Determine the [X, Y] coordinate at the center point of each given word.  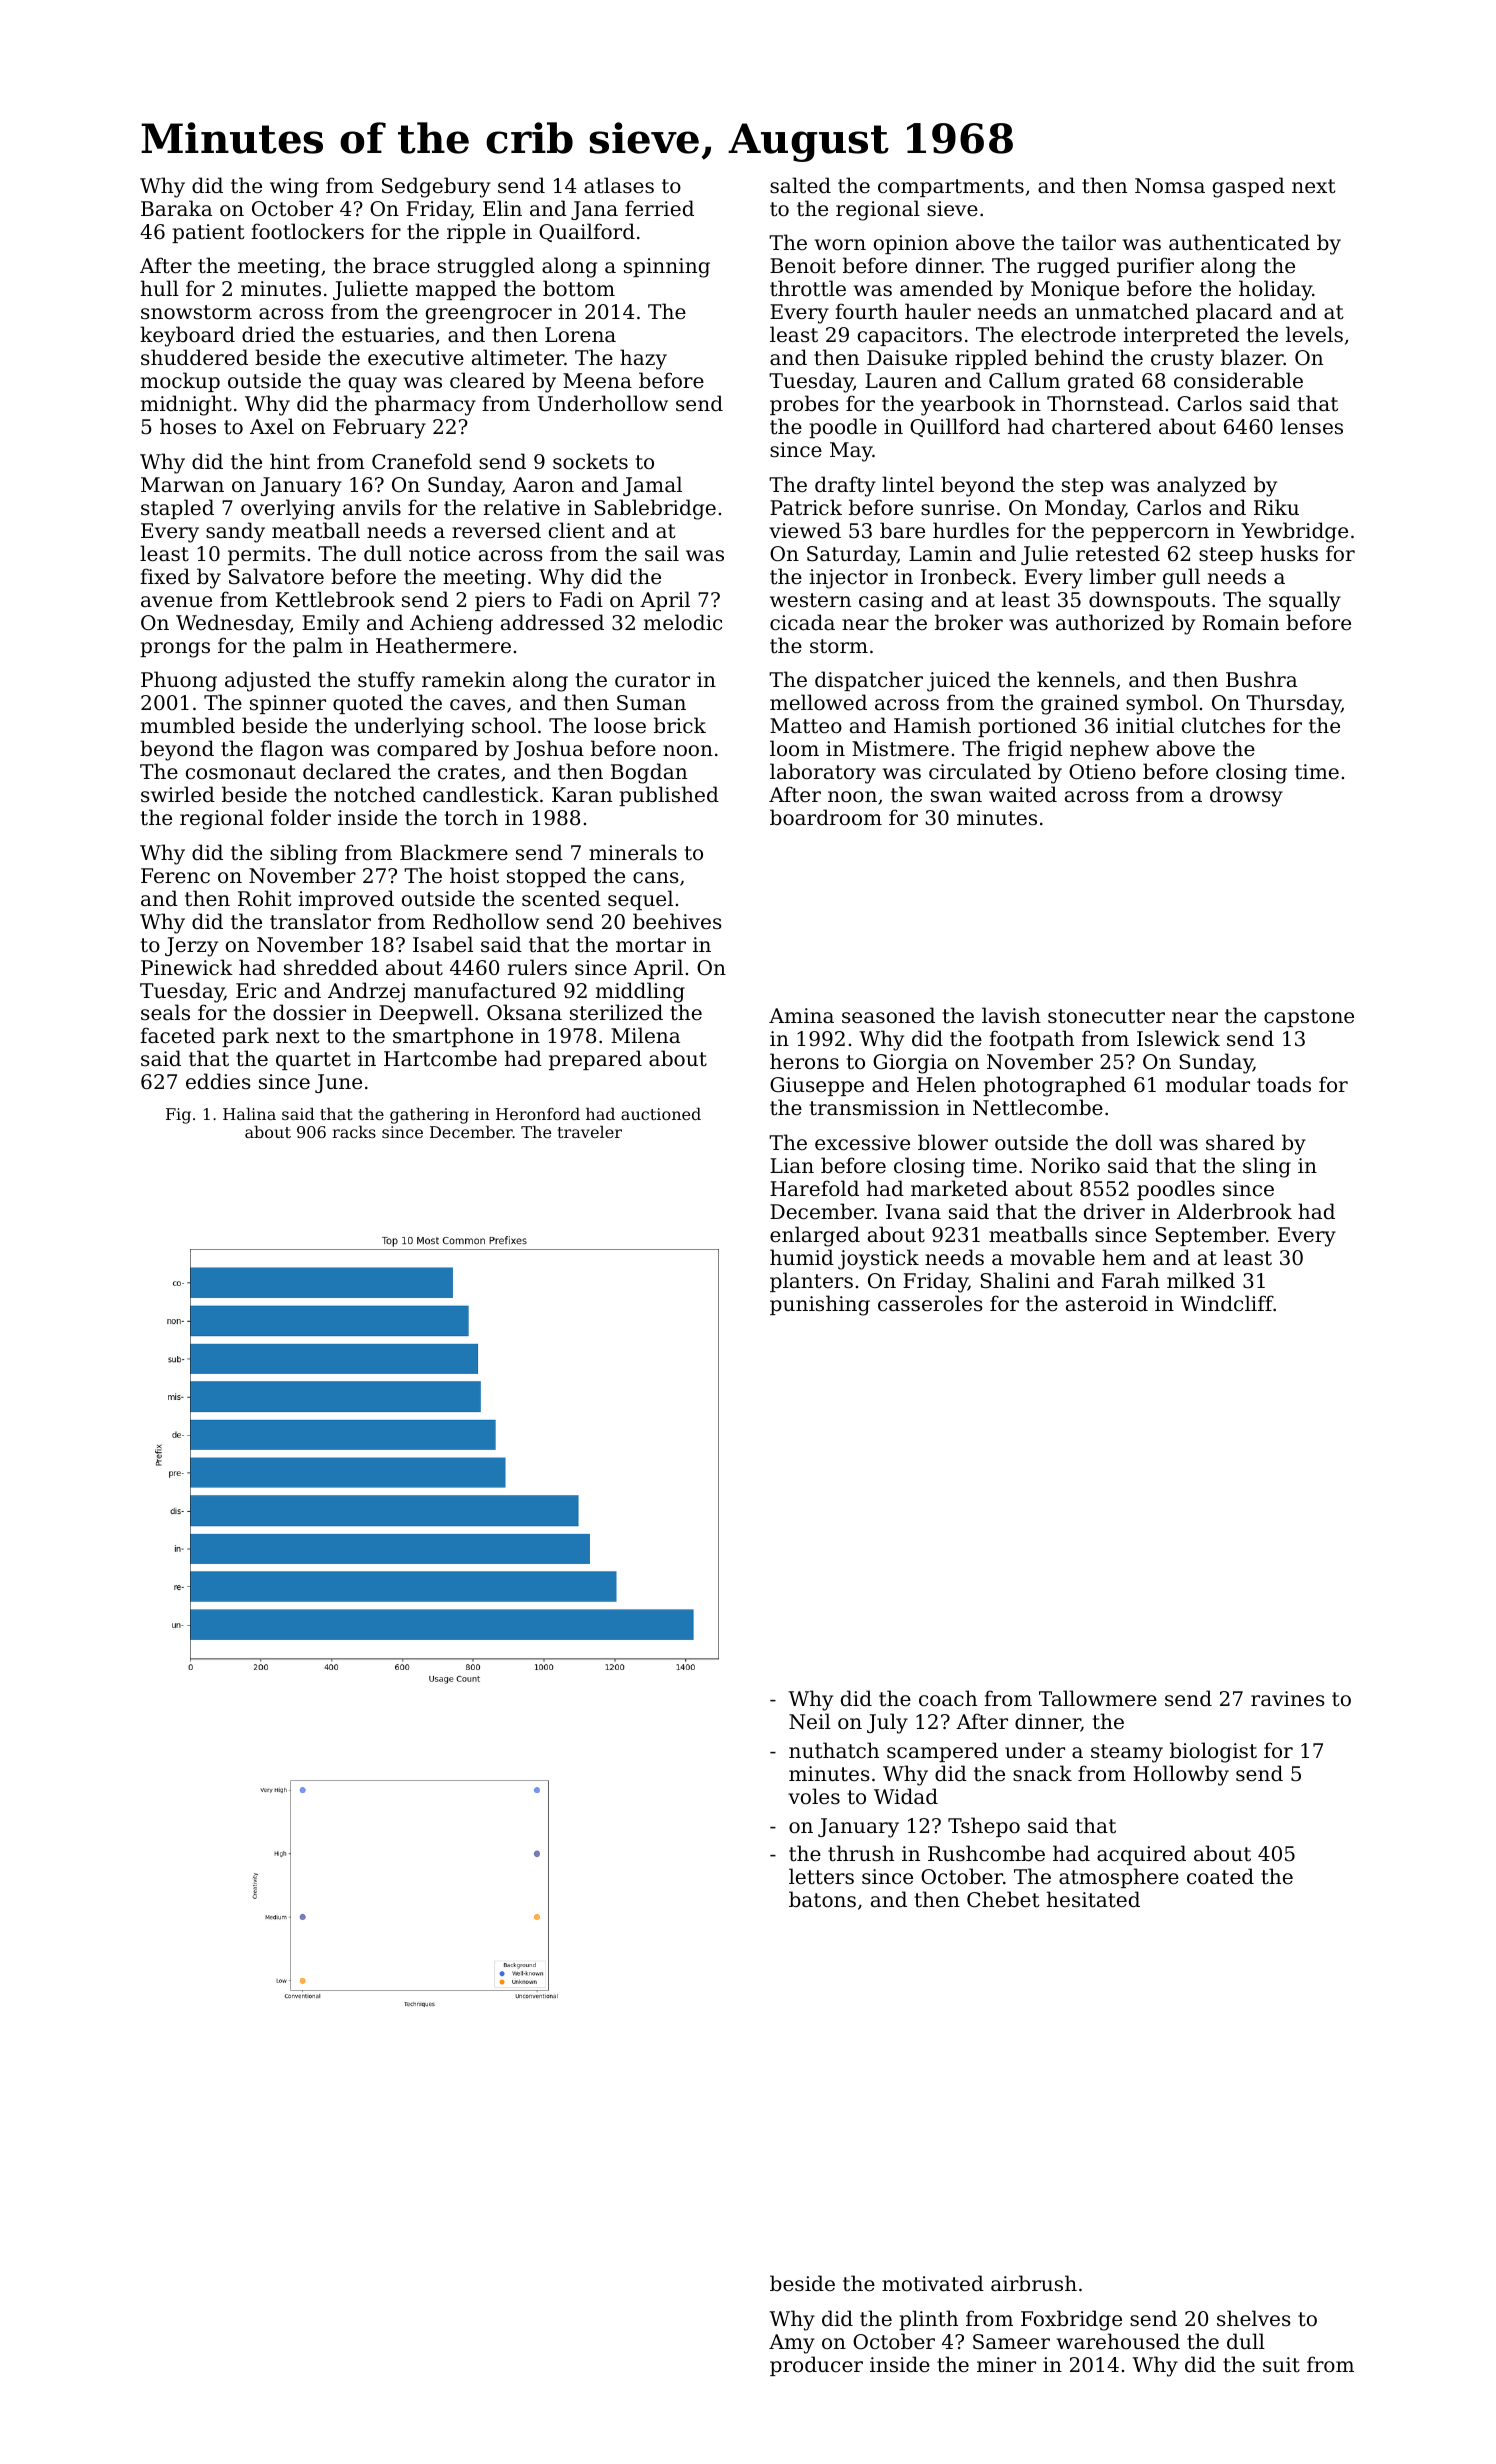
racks [354, 1131]
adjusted [268, 681]
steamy [1127, 1753]
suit [1281, 2364]
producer [816, 2366]
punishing [820, 1305]
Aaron [543, 485]
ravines [1288, 1698]
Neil [810, 1721]
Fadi [581, 599]
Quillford [955, 427]
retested [1118, 553]
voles [814, 1796]
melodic [683, 622]
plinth [928, 2320]
